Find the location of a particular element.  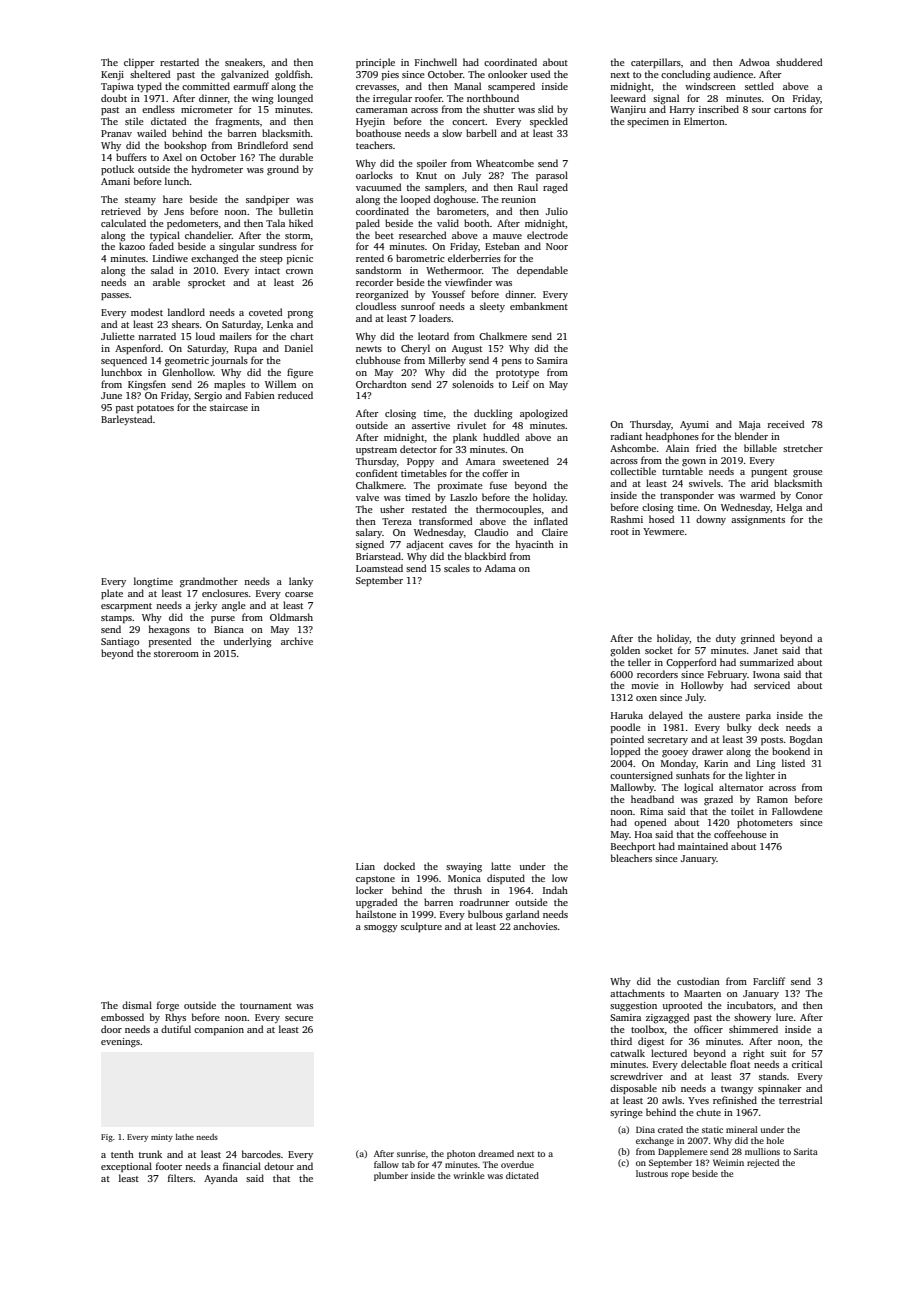

storeroom is located at coordinates (176, 654).
